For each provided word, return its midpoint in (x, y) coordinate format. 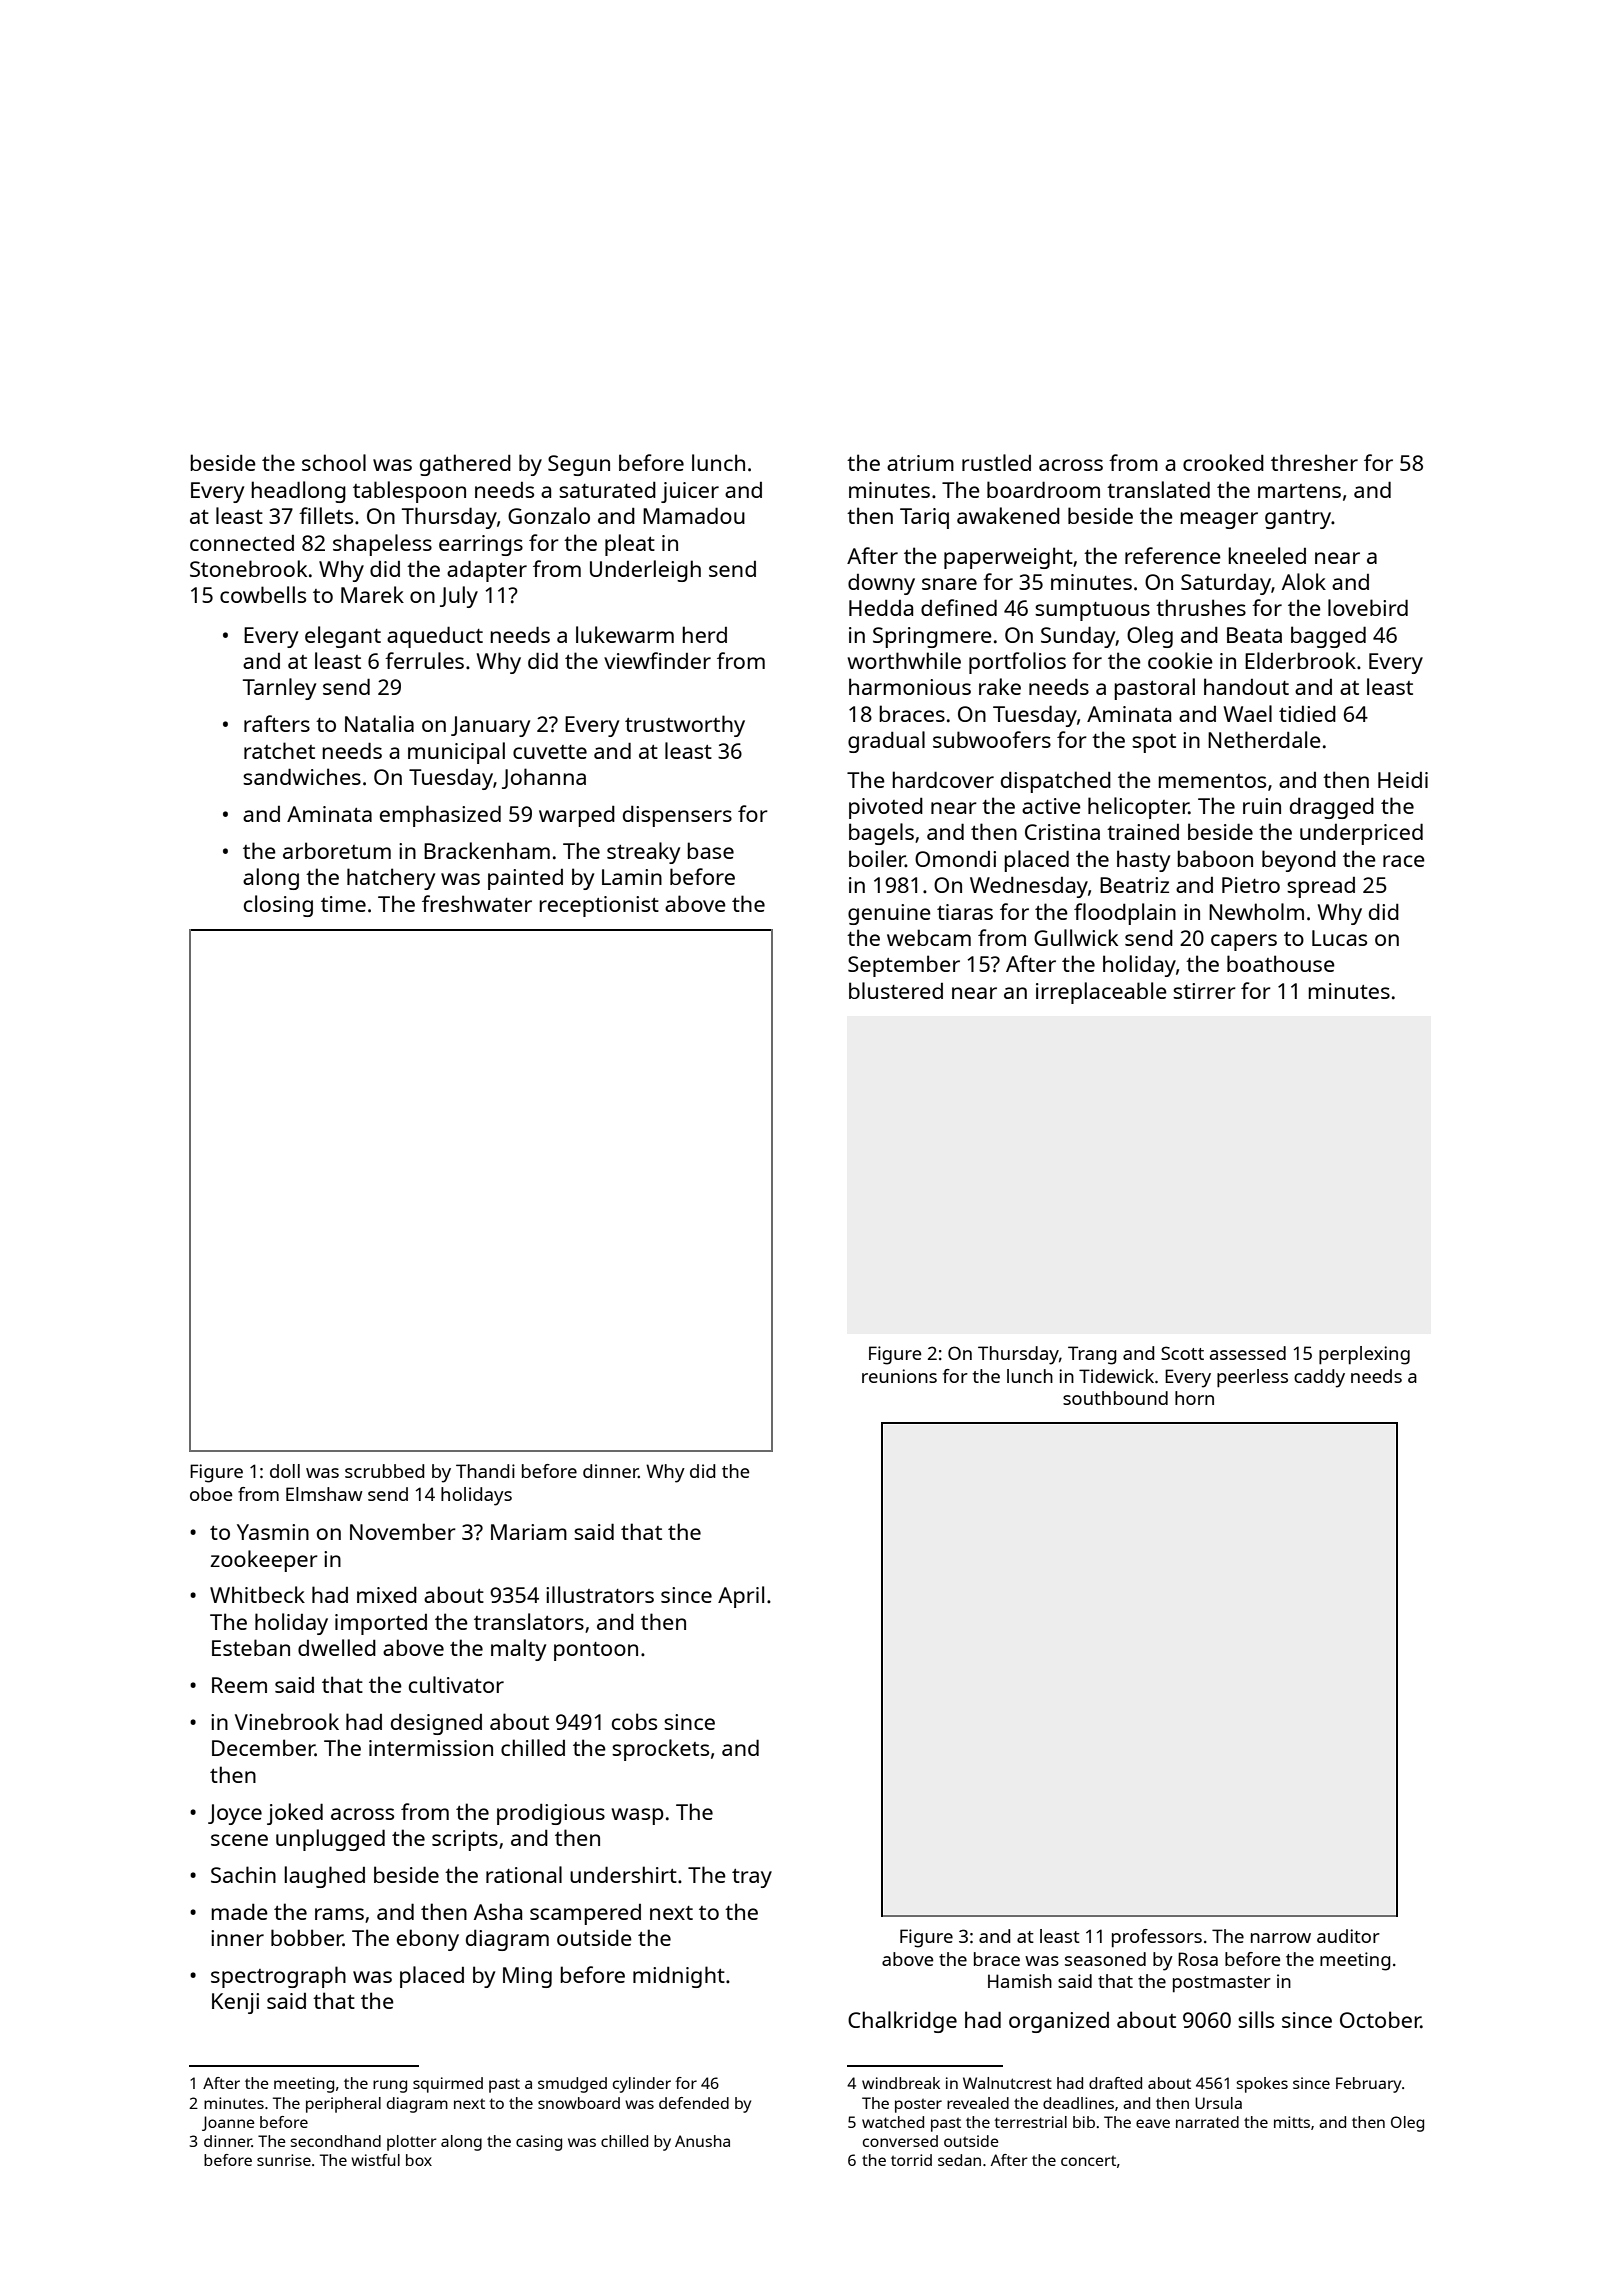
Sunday (1078, 637)
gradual (886, 742)
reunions (899, 1376)
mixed (387, 1594)
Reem (239, 1685)
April (741, 1597)
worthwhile (904, 660)
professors (1157, 1938)
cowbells (263, 594)
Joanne (228, 2123)
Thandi (485, 1471)
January (490, 726)
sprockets (660, 1750)
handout (1246, 686)
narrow (1281, 1938)
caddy (1319, 1378)
